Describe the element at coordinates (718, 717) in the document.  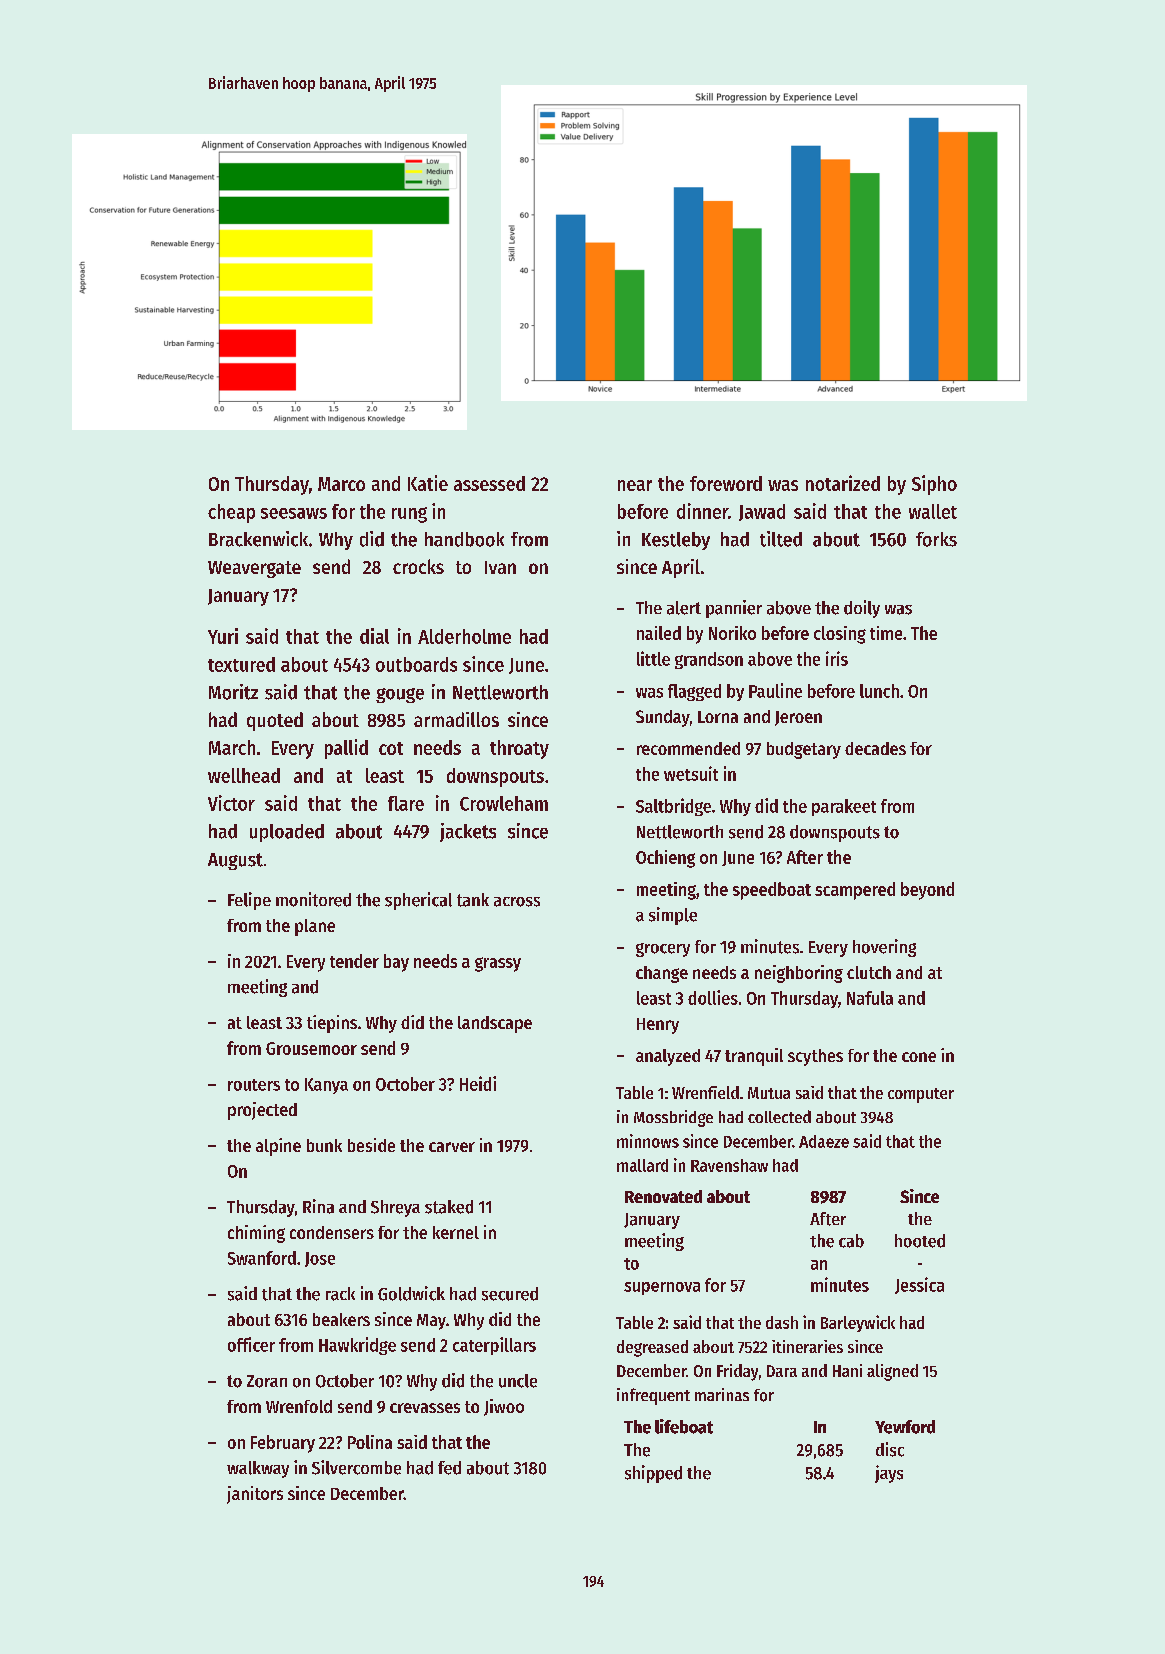
I see `Lorna` at that location.
